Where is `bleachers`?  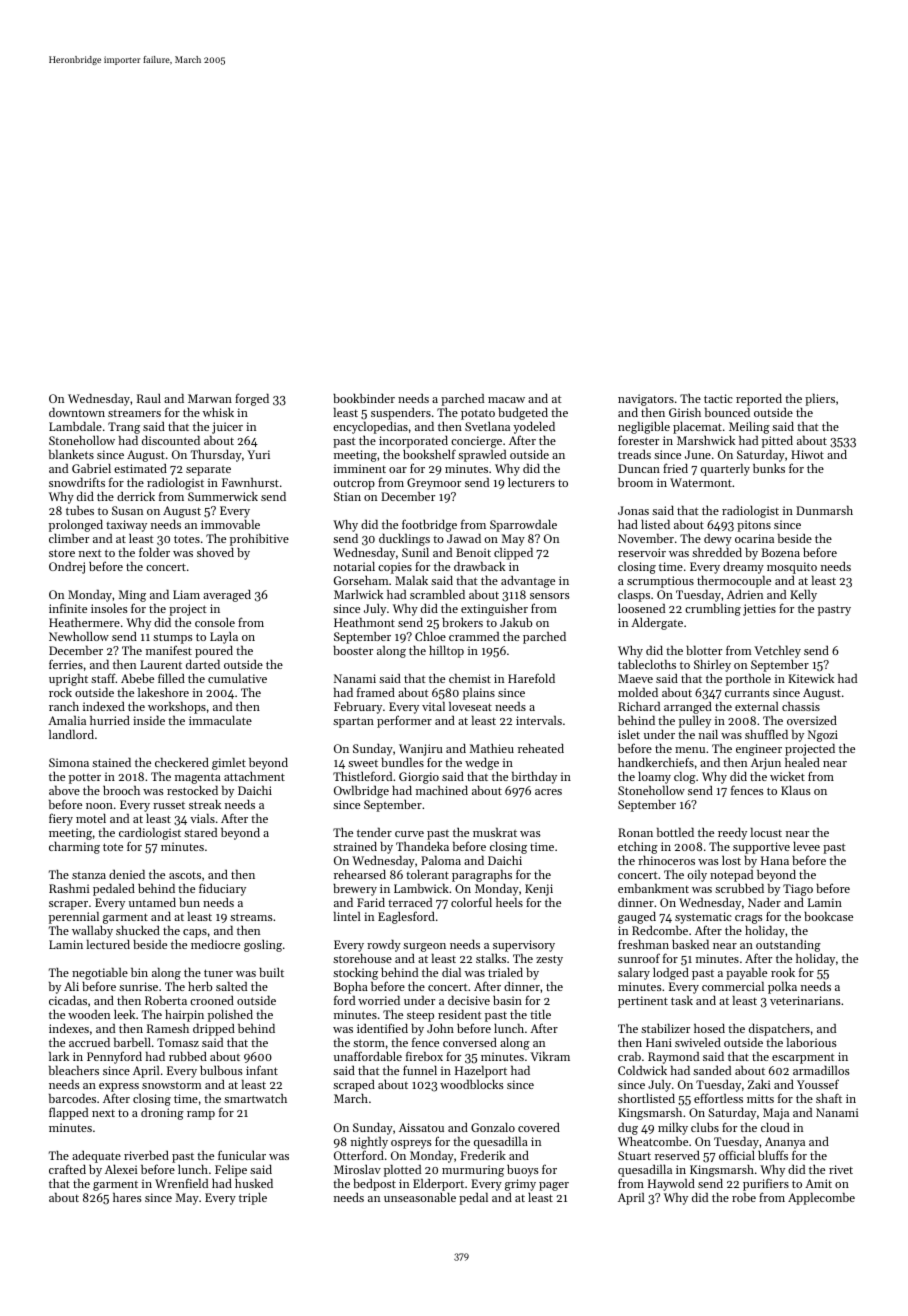
bleachers is located at coordinates (74, 1070).
